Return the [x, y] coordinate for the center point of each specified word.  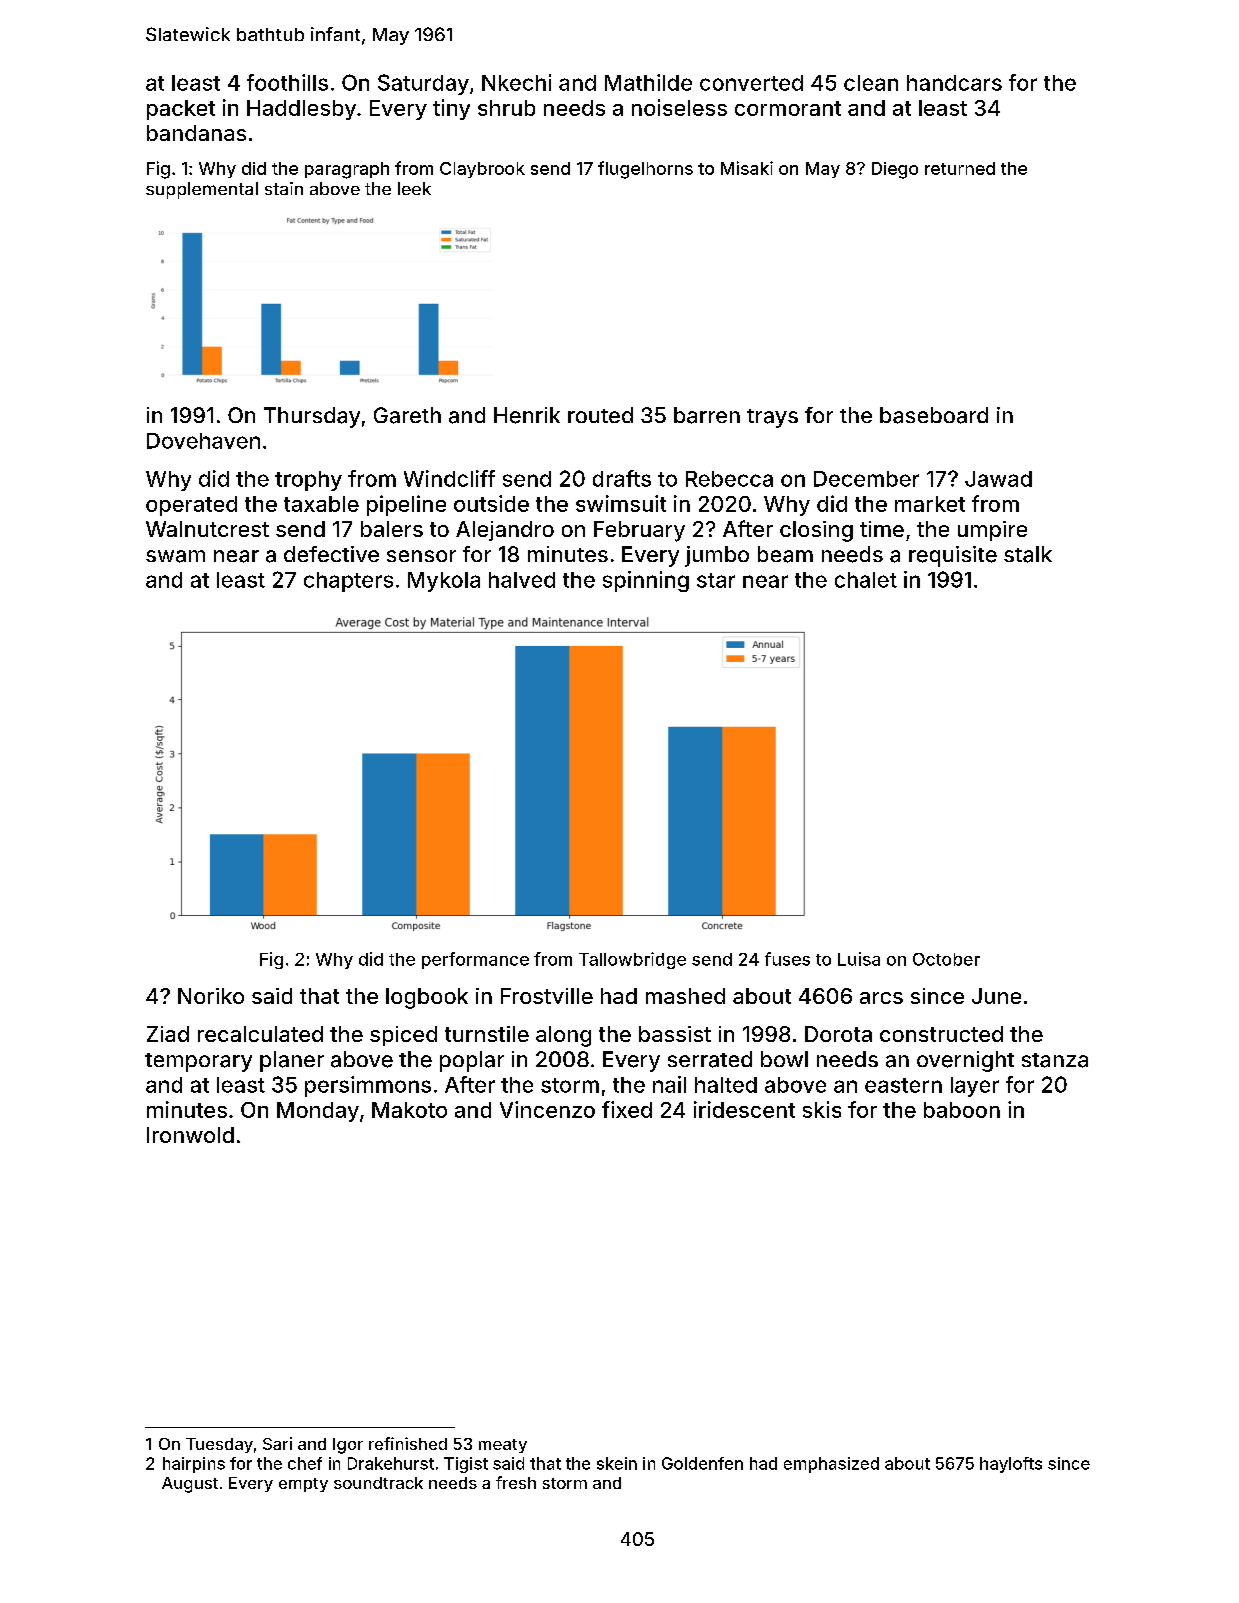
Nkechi [516, 82]
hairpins [194, 1465]
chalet [866, 580]
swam [175, 556]
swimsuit [621, 503]
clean [871, 83]
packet [181, 110]
